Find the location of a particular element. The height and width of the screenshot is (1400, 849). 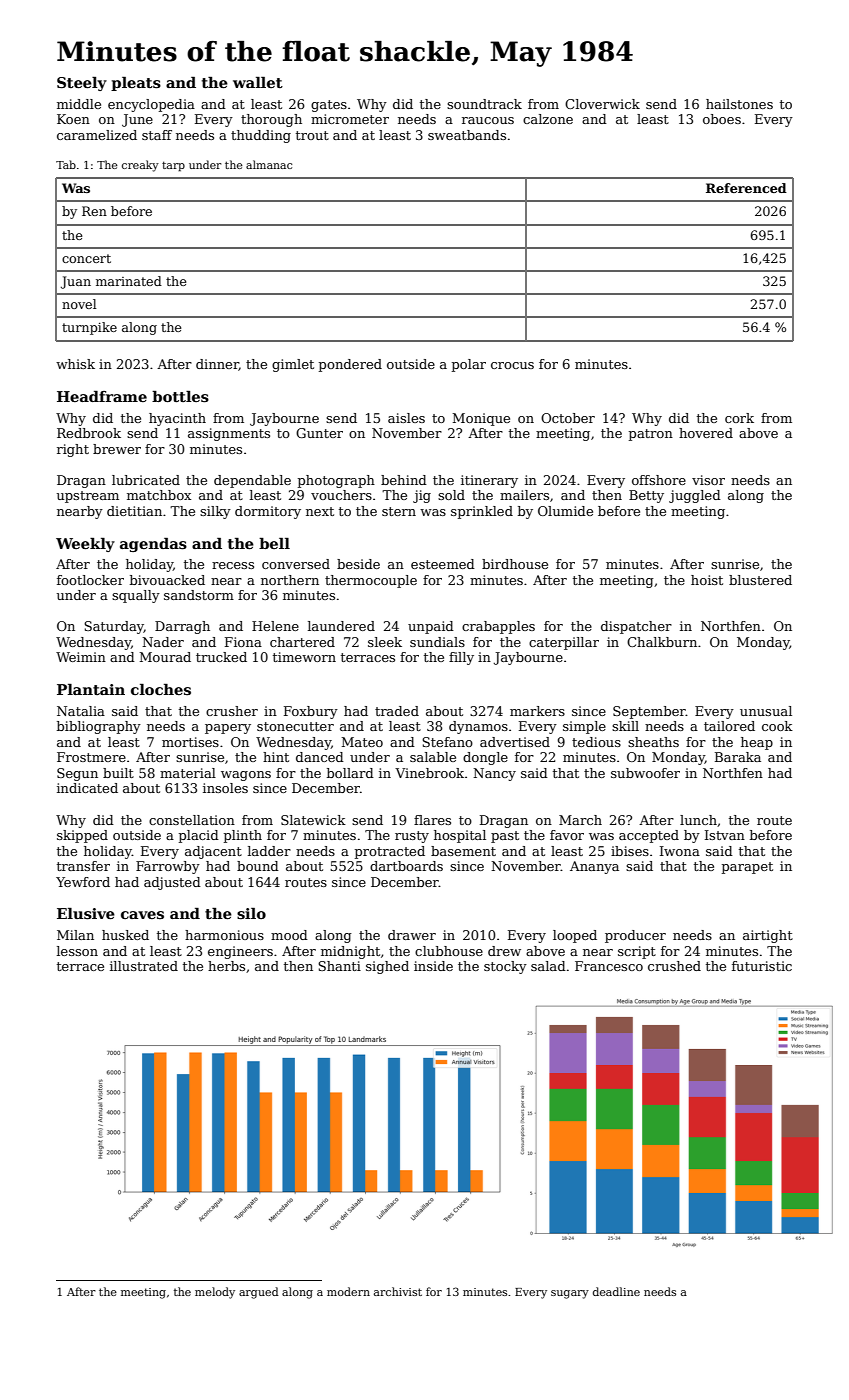

herbs is located at coordinates (226, 966).
